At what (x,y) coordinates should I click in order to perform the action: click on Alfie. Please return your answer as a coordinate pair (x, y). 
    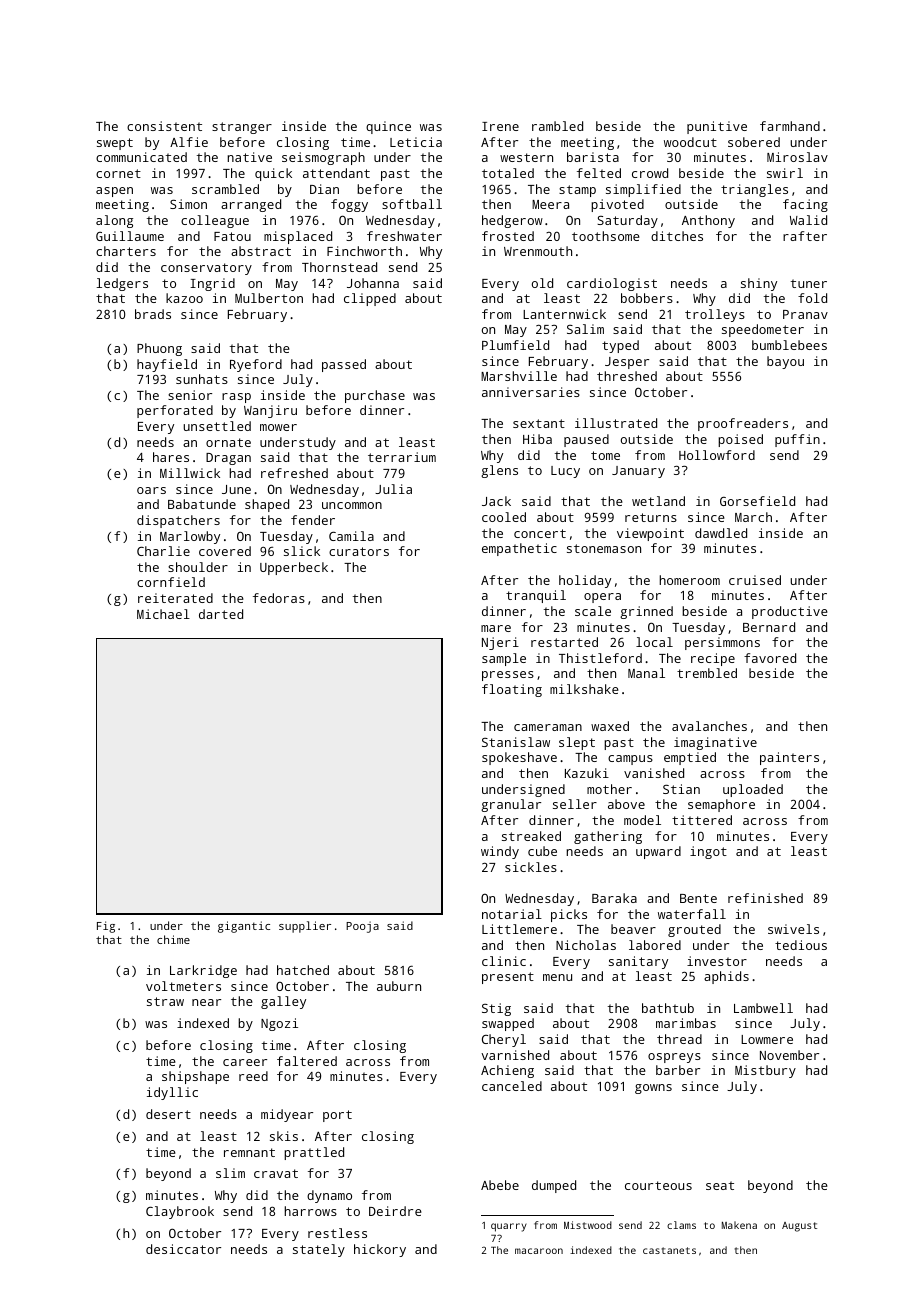
    Looking at the image, I should click on (189, 142).
